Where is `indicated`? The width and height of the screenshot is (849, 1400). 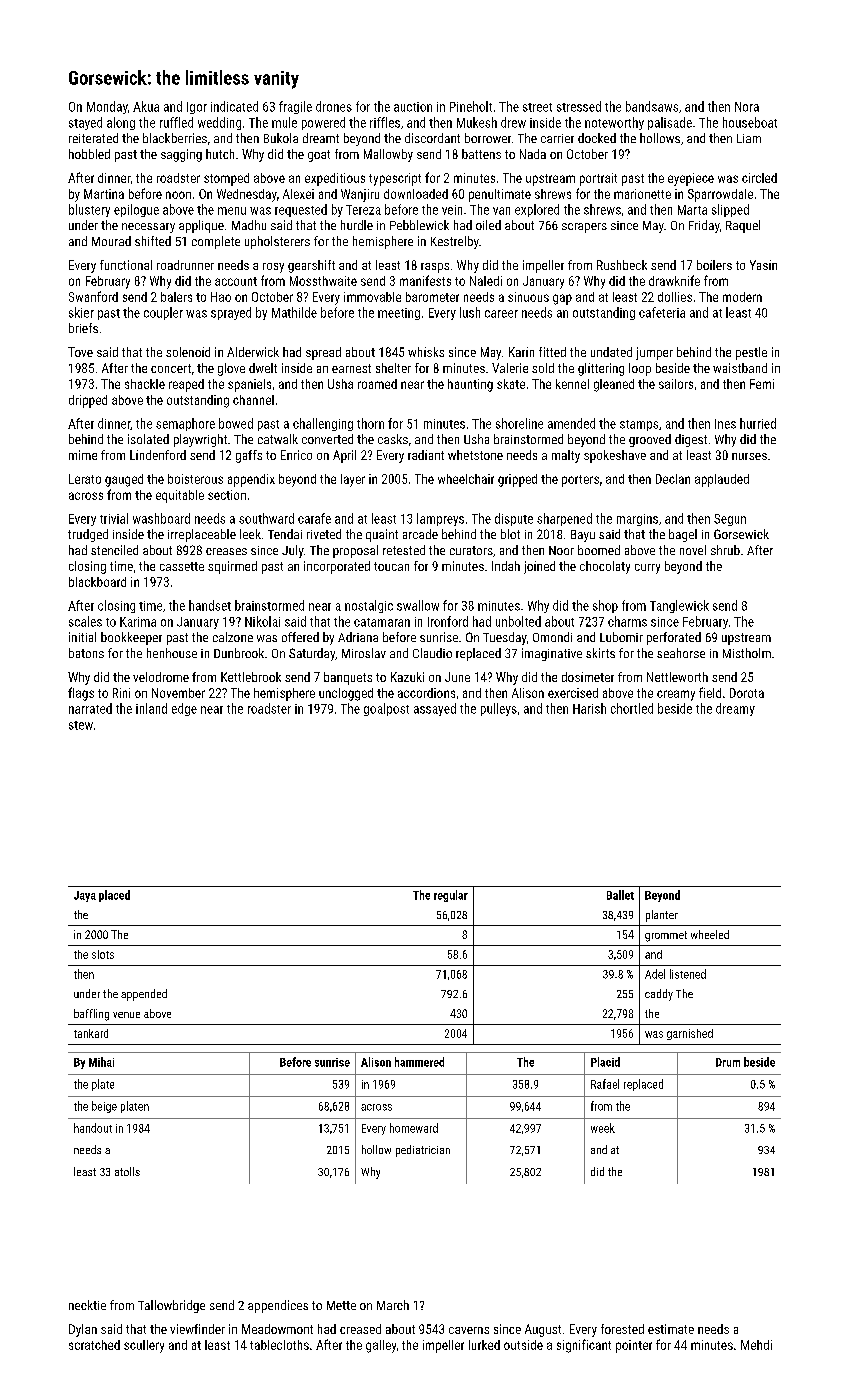 indicated is located at coordinates (234, 106).
